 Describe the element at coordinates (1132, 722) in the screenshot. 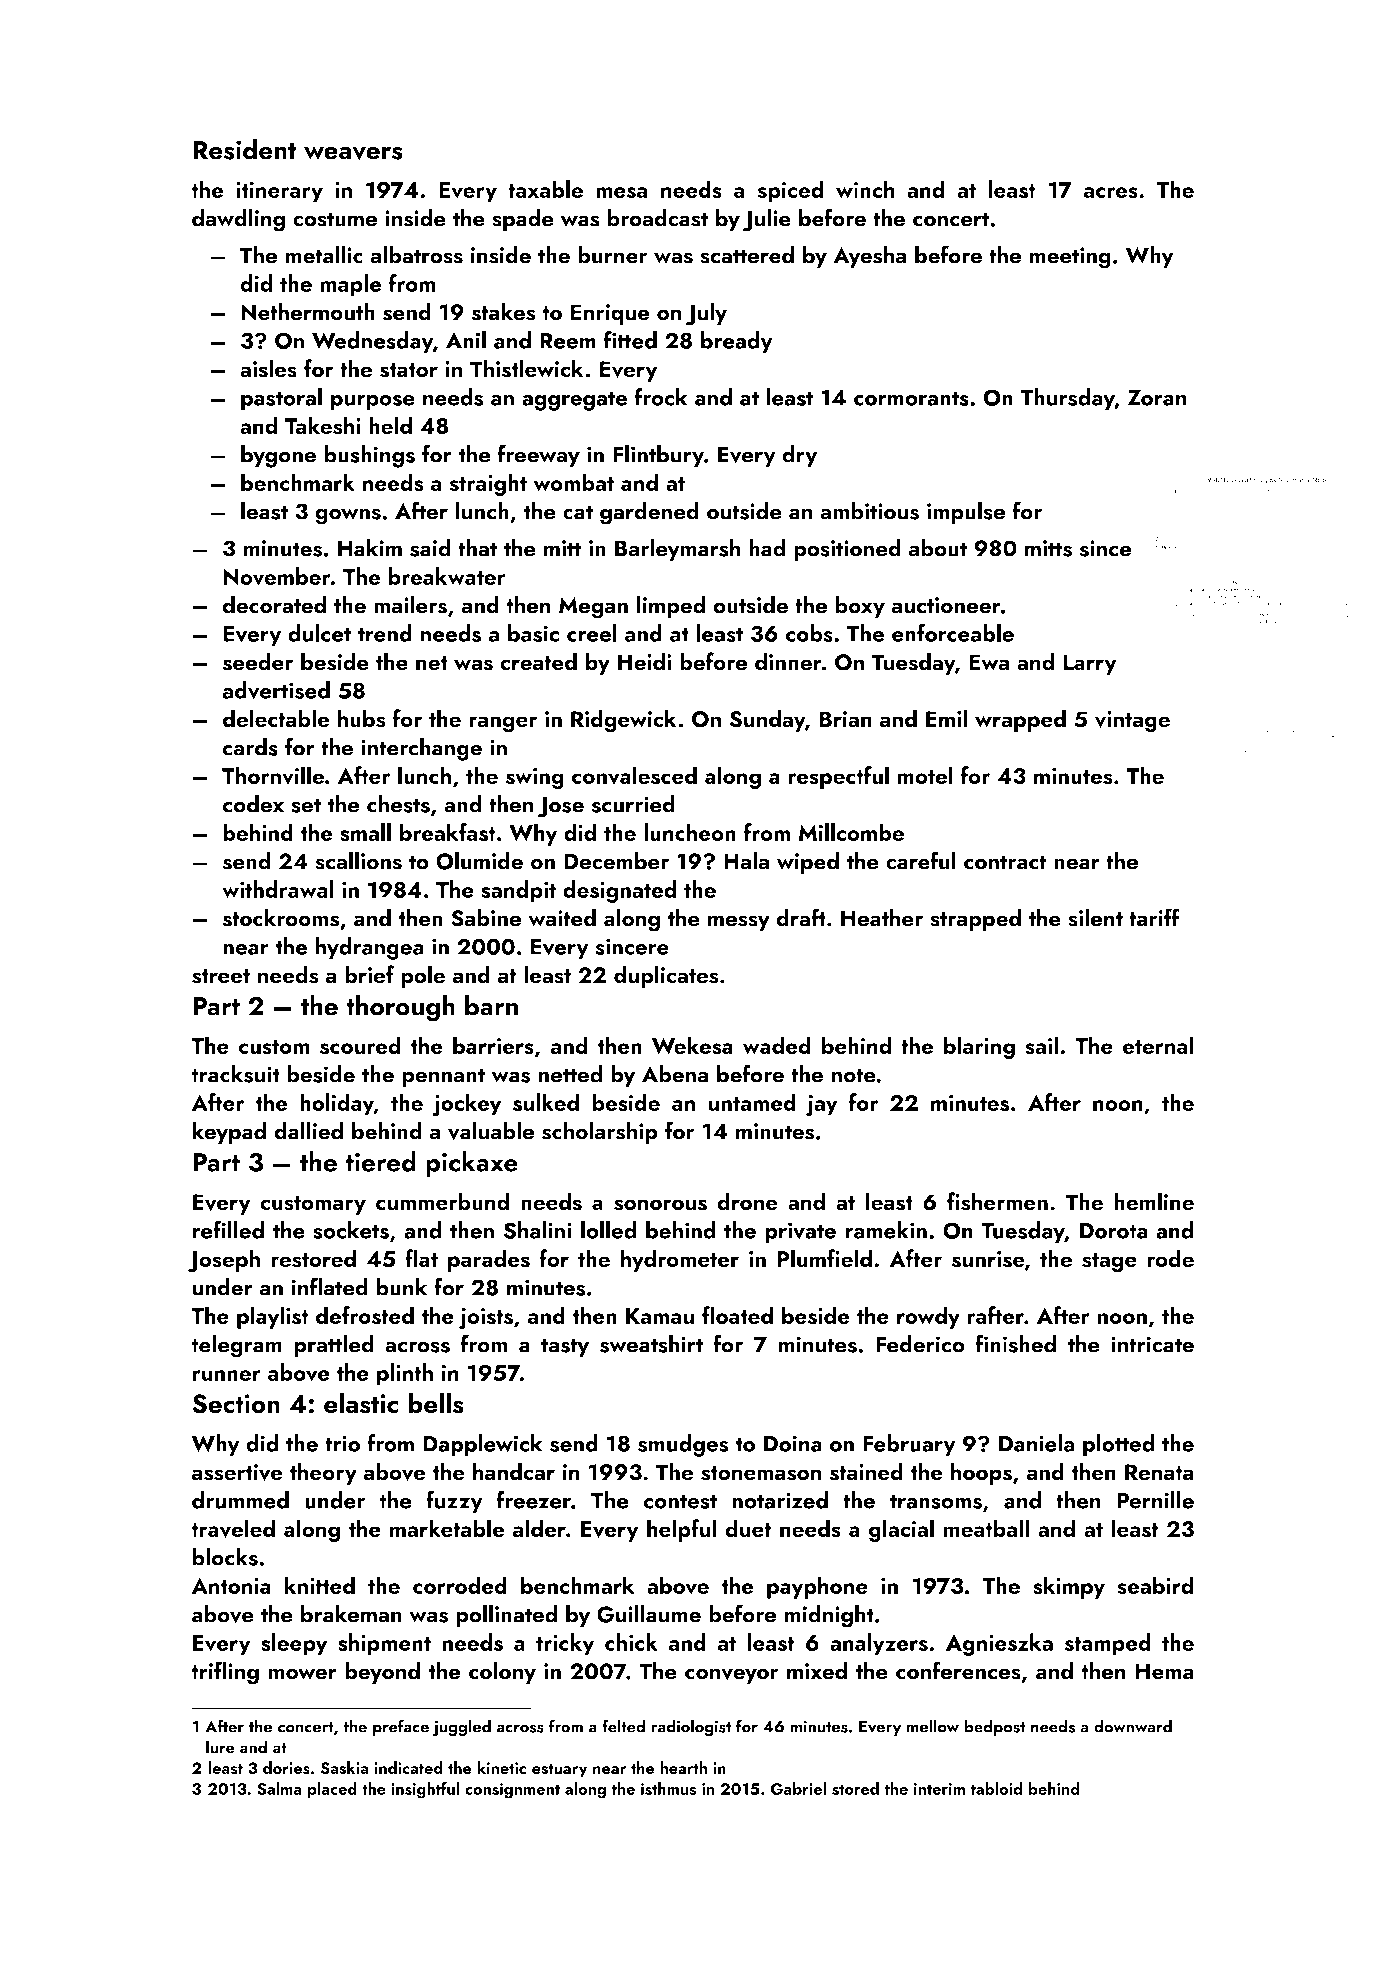

I see `vintage` at that location.
